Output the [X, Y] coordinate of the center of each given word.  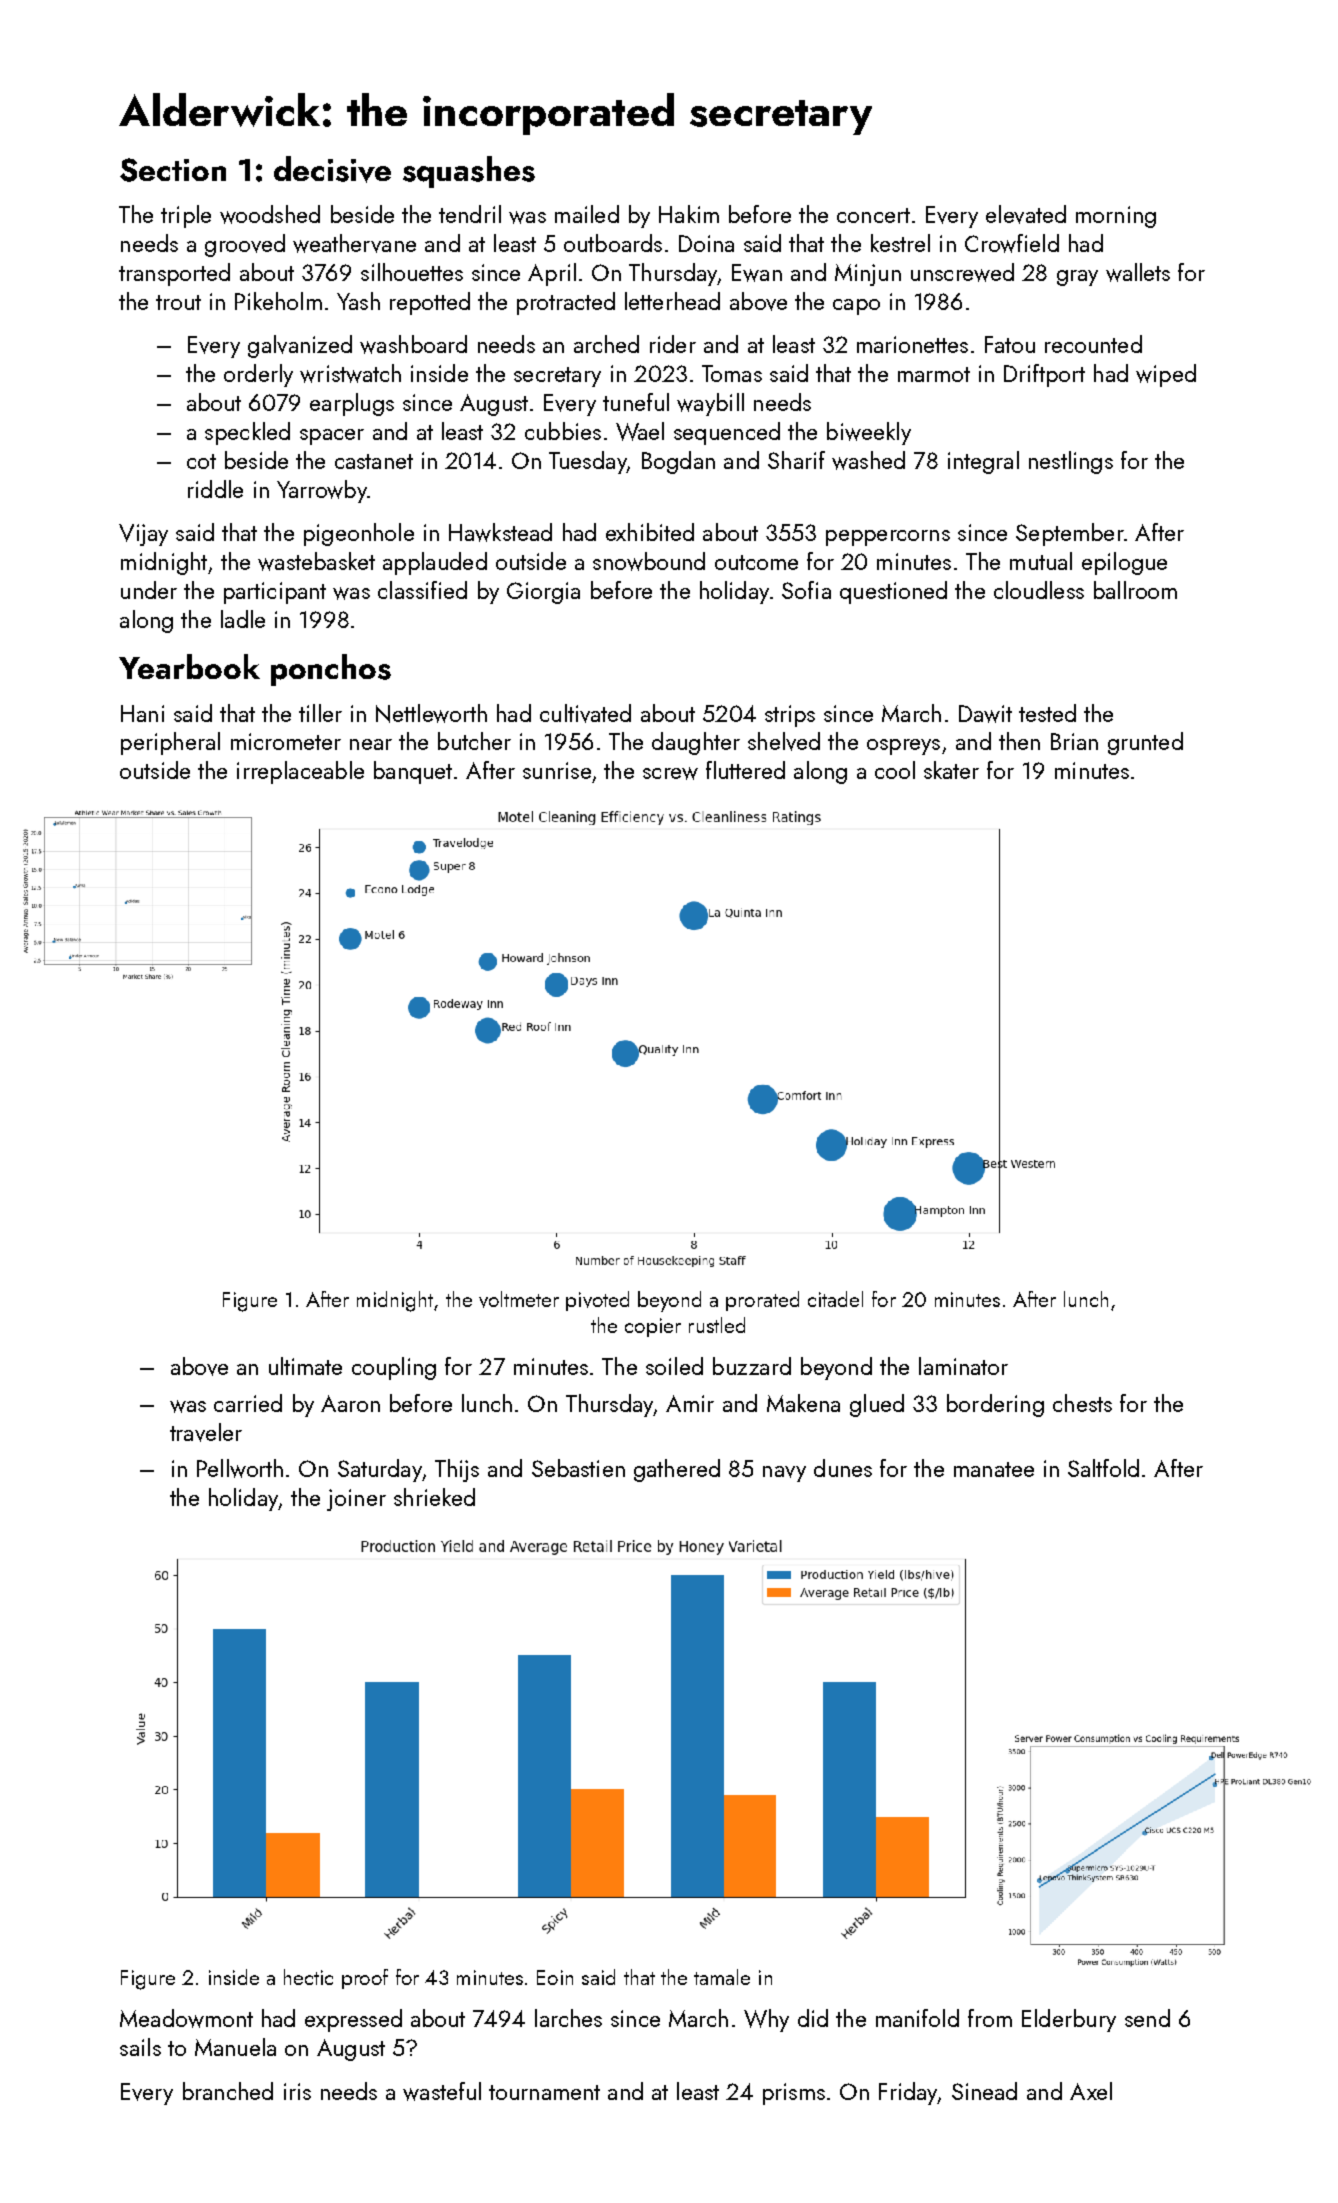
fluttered [745, 770]
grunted [1145, 743]
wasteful [442, 2091]
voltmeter [519, 1299]
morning [1116, 217]
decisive [332, 169]
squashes [469, 172]
